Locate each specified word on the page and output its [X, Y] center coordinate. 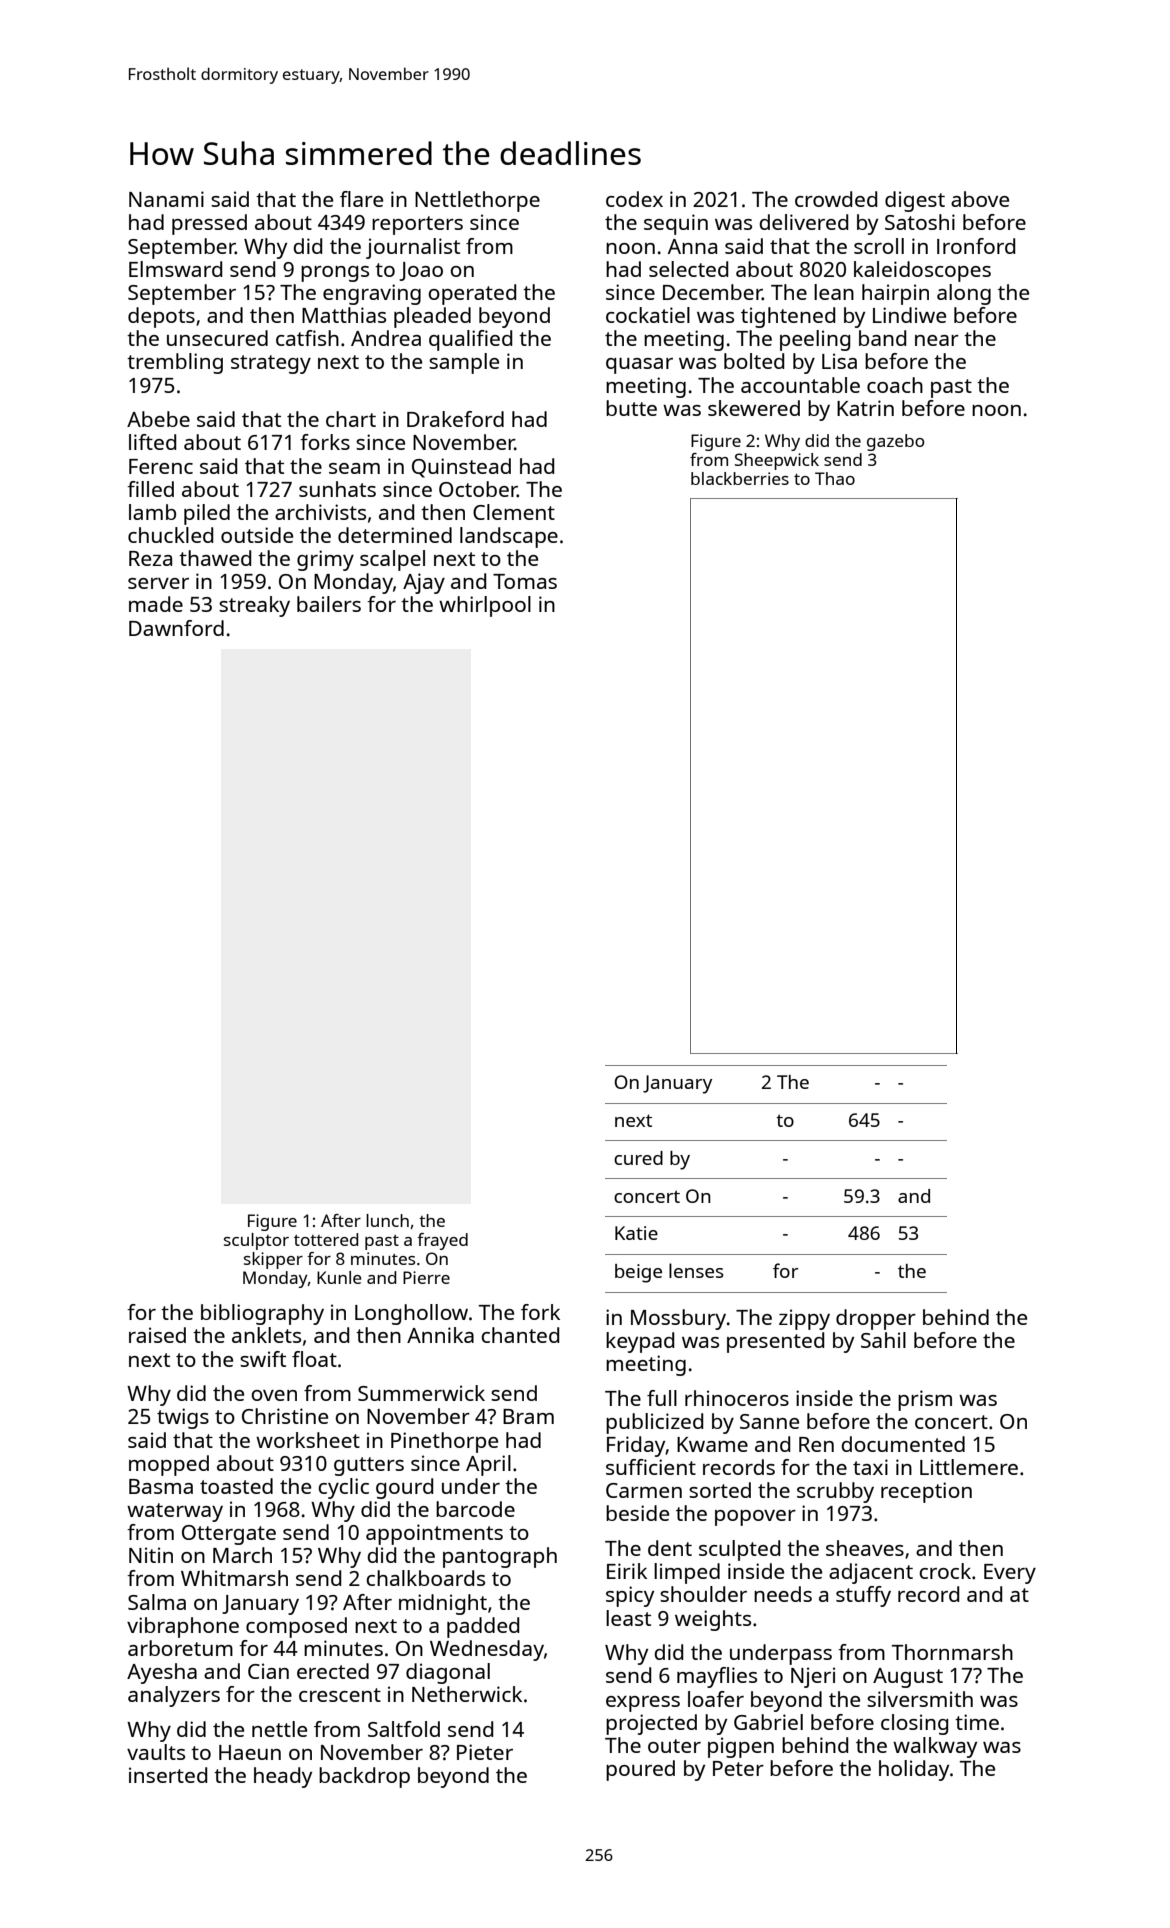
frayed [442, 1241]
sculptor [256, 1241]
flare [361, 199]
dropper [876, 1319]
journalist [413, 248]
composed [296, 1627]
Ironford [976, 246]
